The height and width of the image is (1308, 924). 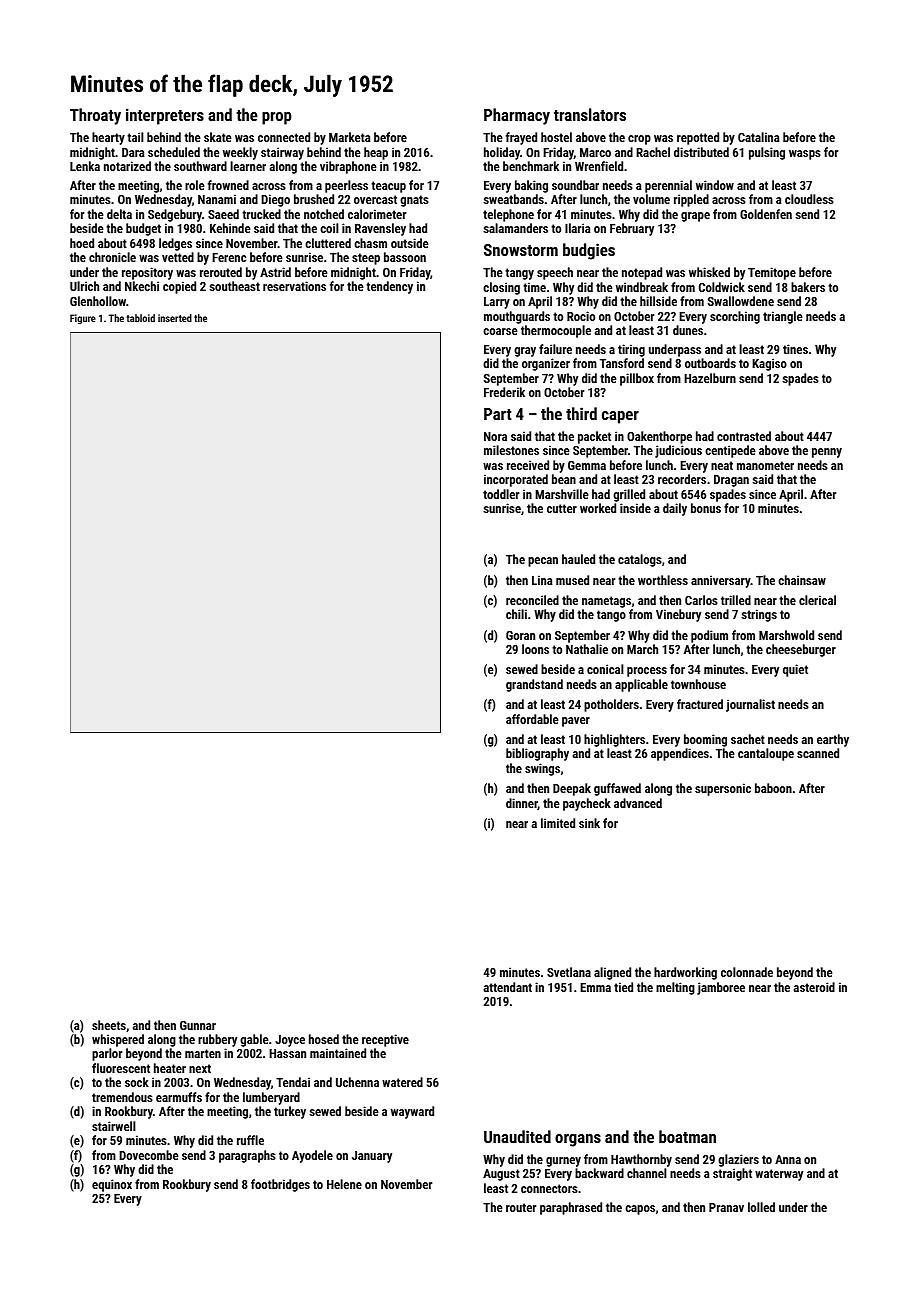 What do you see at coordinates (508, 987) in the image?
I see `attendant` at bounding box center [508, 987].
